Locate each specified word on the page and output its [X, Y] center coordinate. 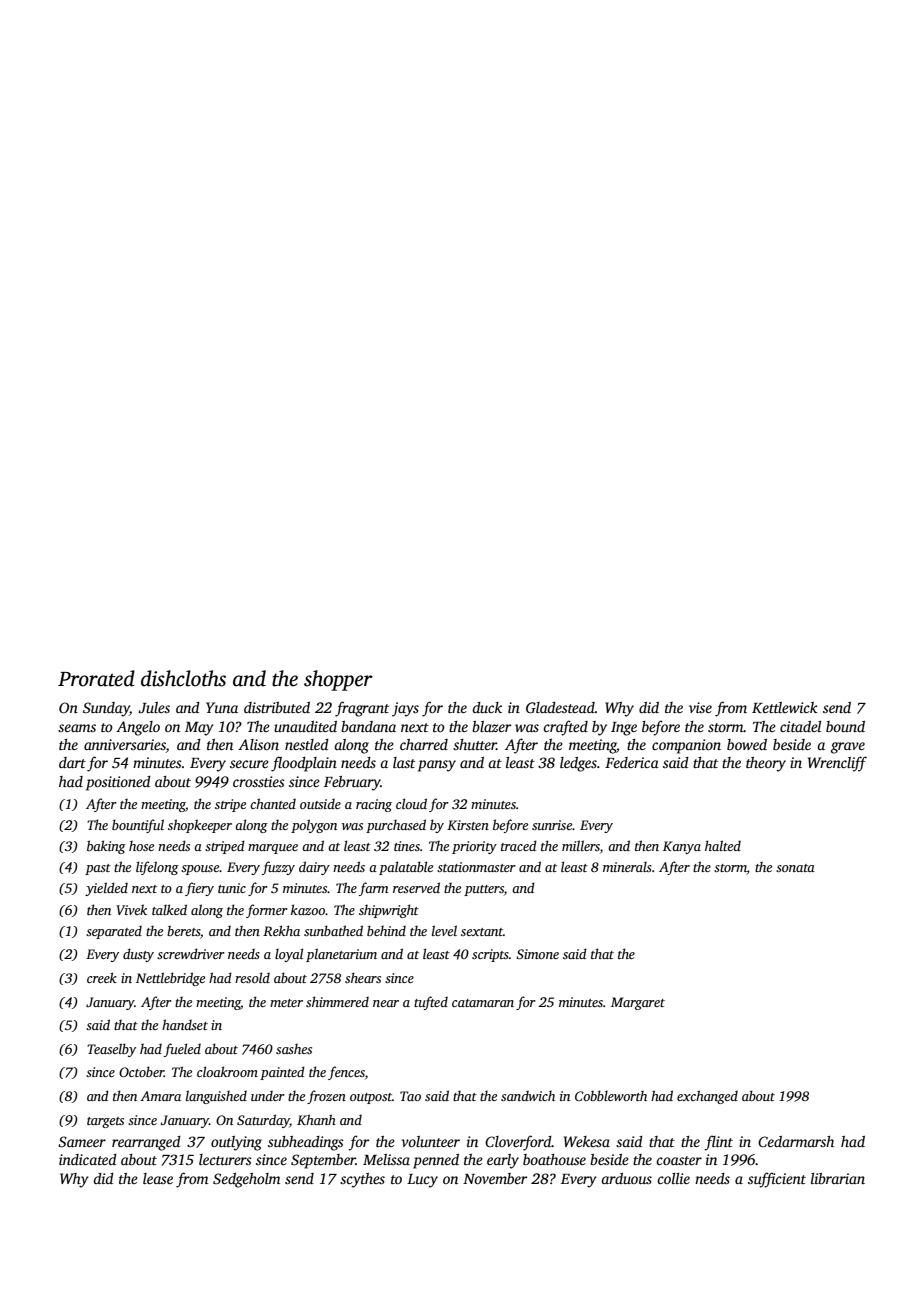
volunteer [430, 1141]
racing [374, 805]
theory [766, 764]
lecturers [225, 1159]
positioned [118, 783]
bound [845, 726]
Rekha [281, 930]
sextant [482, 932]
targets [105, 1122]
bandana [368, 726]
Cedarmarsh [796, 1141]
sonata [795, 868]
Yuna [222, 707]
